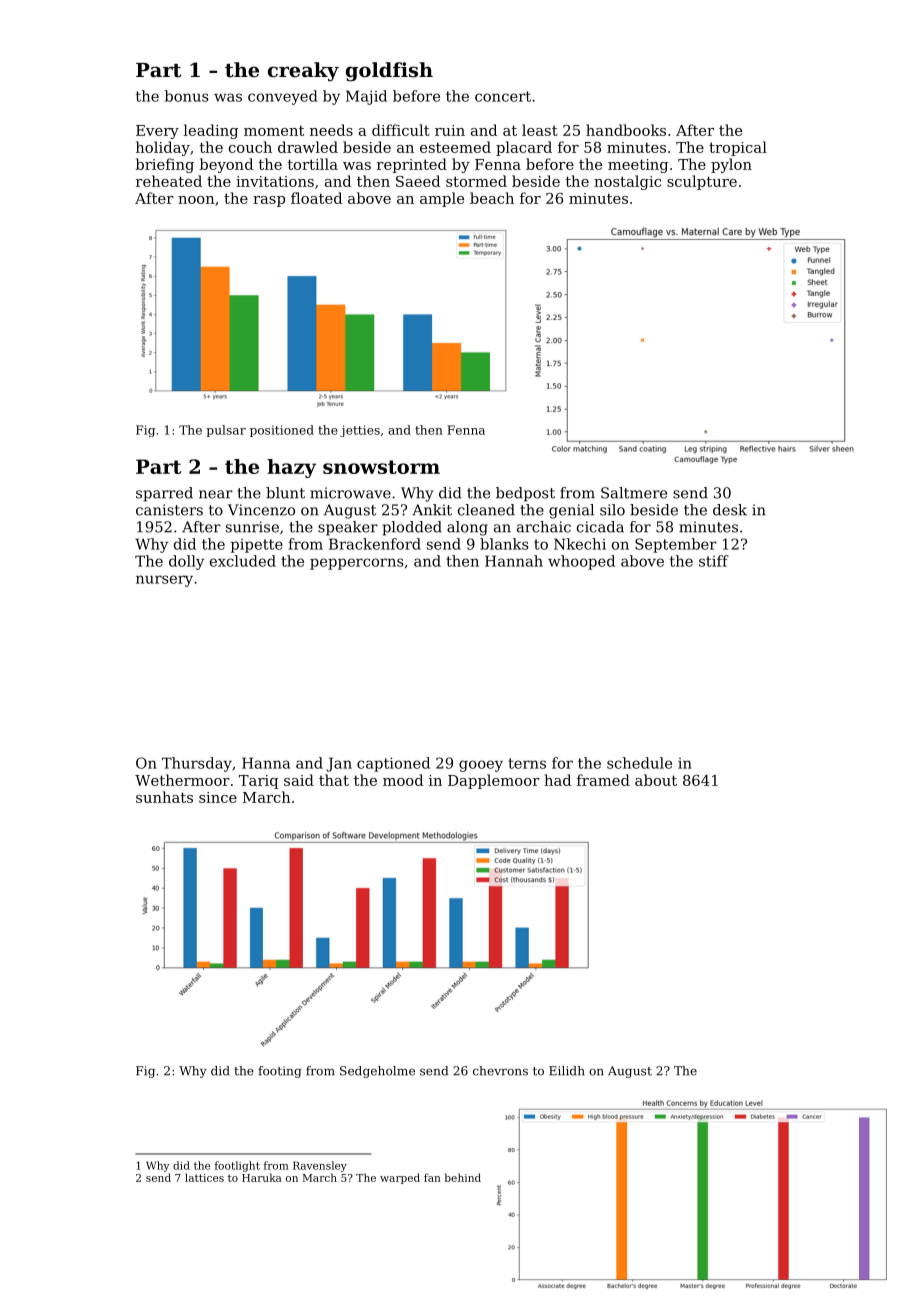  Describe the element at coordinates (237, 1166) in the page. I see `footlight` at that location.
